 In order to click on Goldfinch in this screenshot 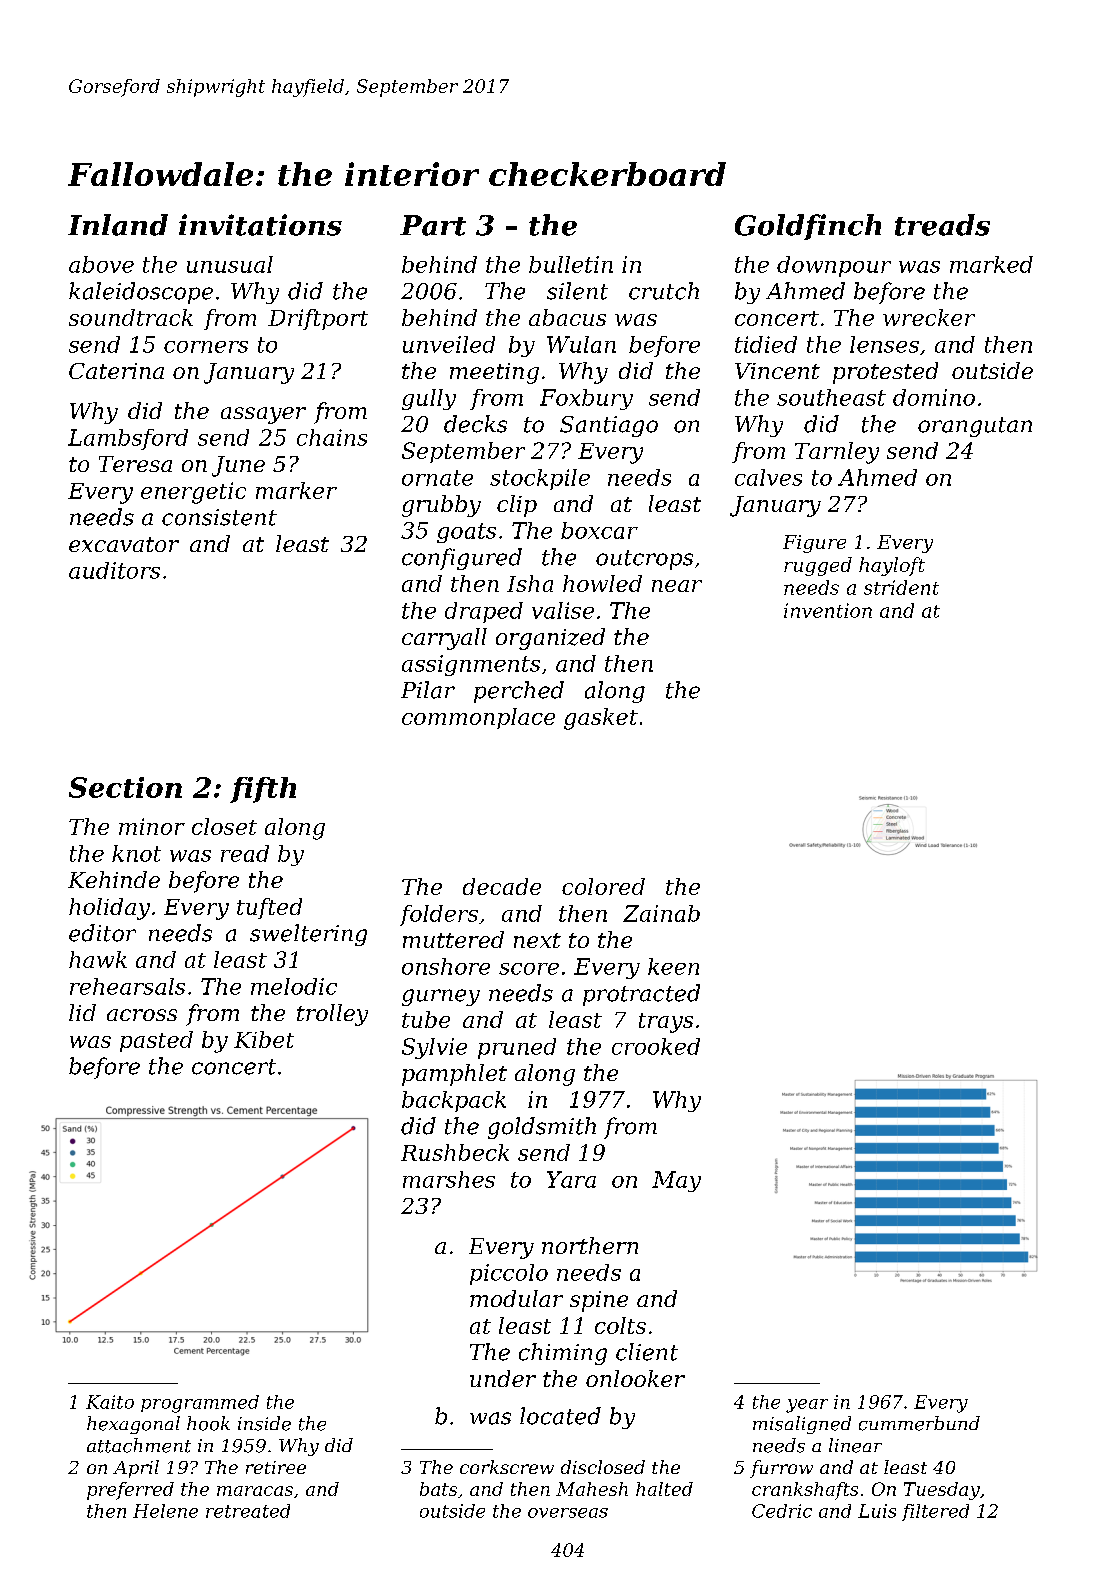, I will do `click(808, 227)`.
